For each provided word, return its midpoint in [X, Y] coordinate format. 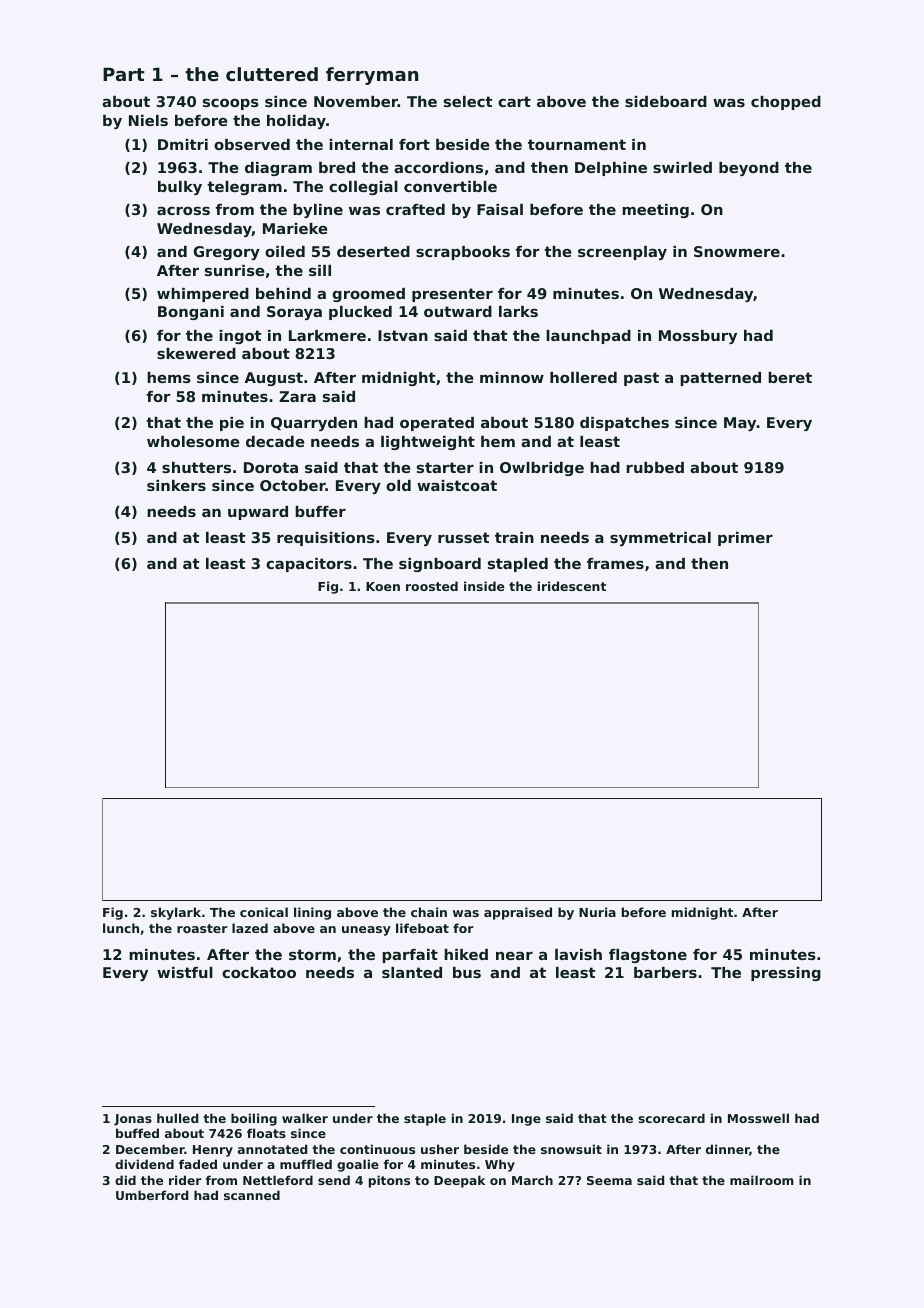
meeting [655, 211]
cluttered [272, 74]
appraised [518, 913]
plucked [360, 313]
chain [429, 912]
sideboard [666, 101]
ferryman [372, 76]
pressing [786, 974]
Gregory [227, 253]
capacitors [309, 565]
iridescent [572, 586]
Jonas [133, 1120]
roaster [202, 928]
